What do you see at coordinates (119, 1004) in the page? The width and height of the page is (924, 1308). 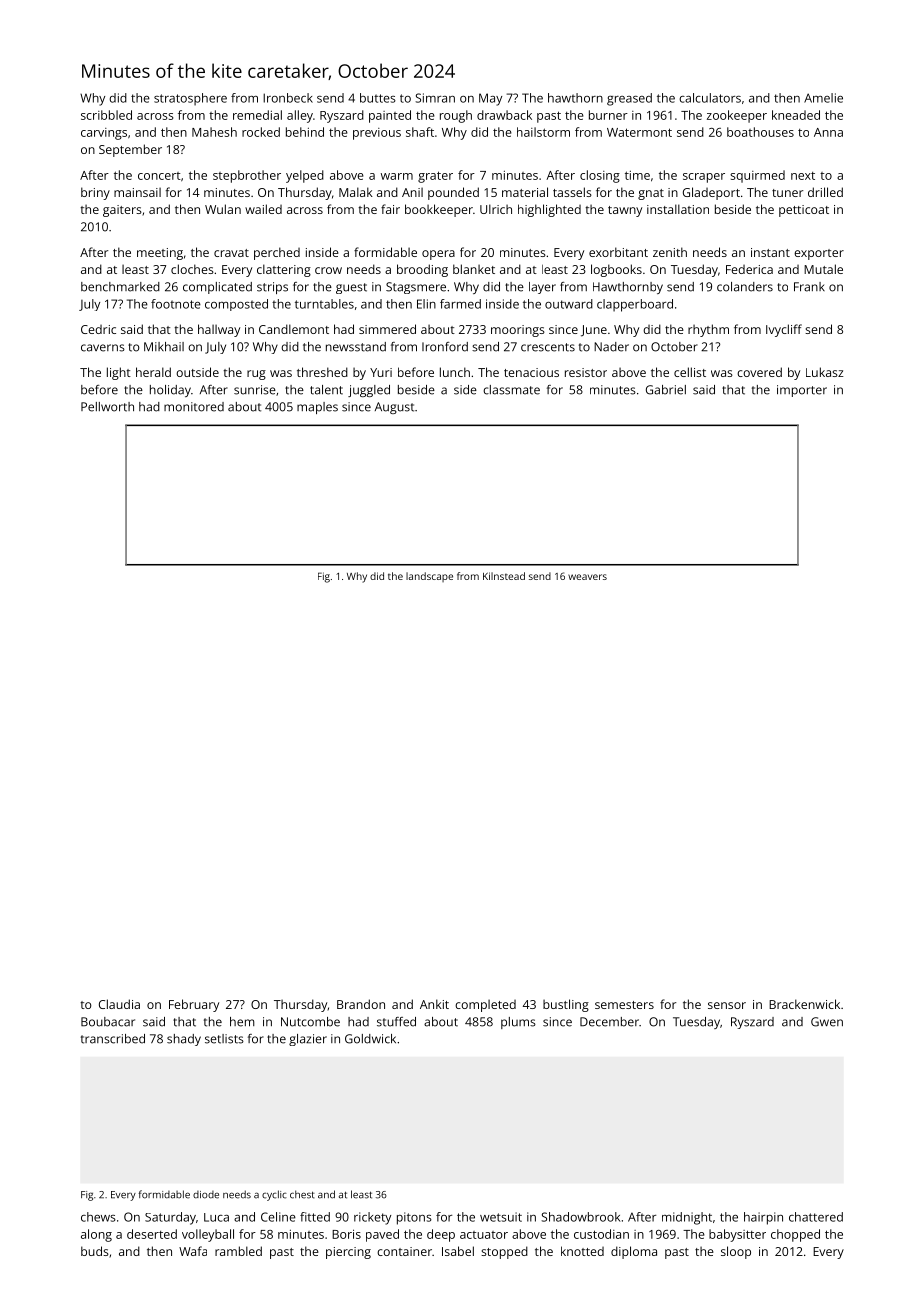 I see `Claudia` at bounding box center [119, 1004].
